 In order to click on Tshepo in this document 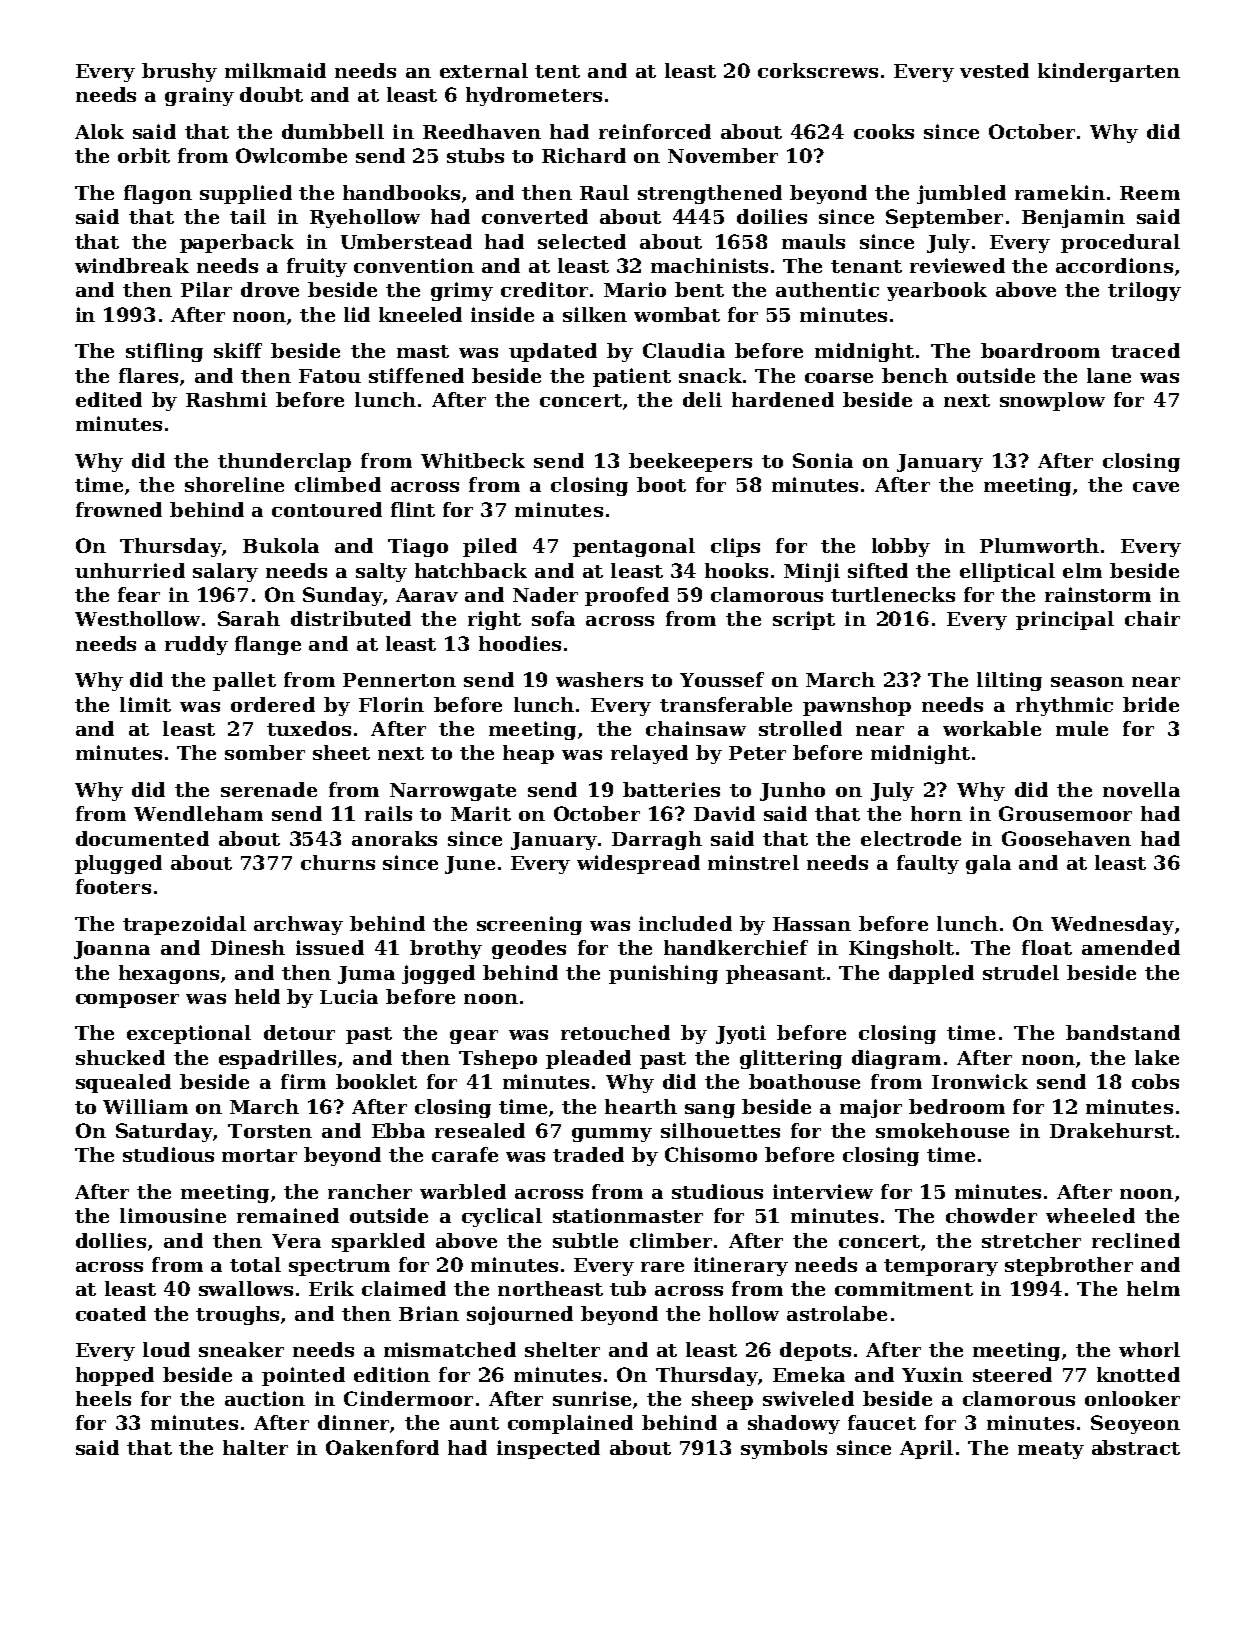, I will do `click(498, 1059)`.
